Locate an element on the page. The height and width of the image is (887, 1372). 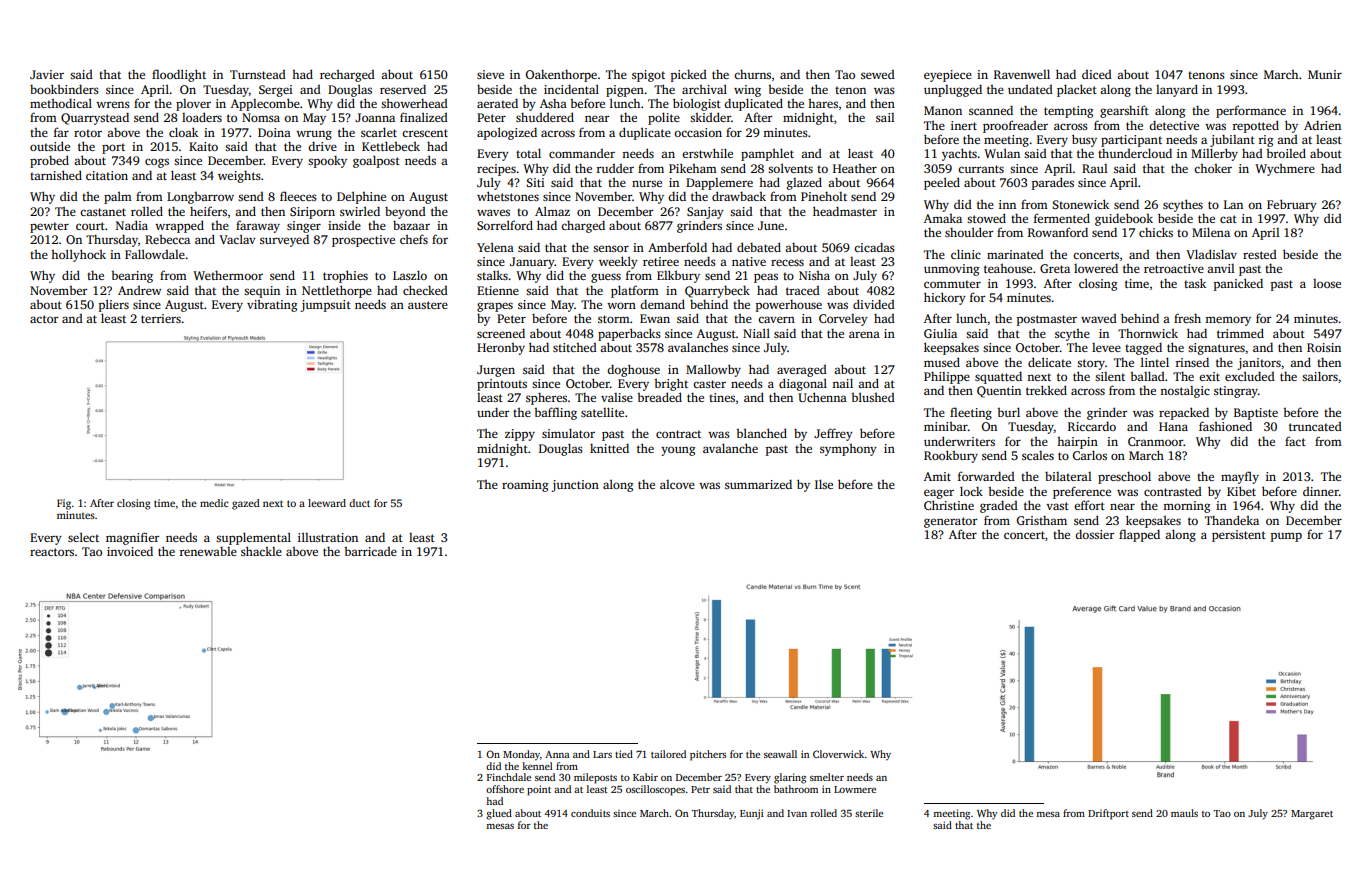
renewable is located at coordinates (208, 551).
